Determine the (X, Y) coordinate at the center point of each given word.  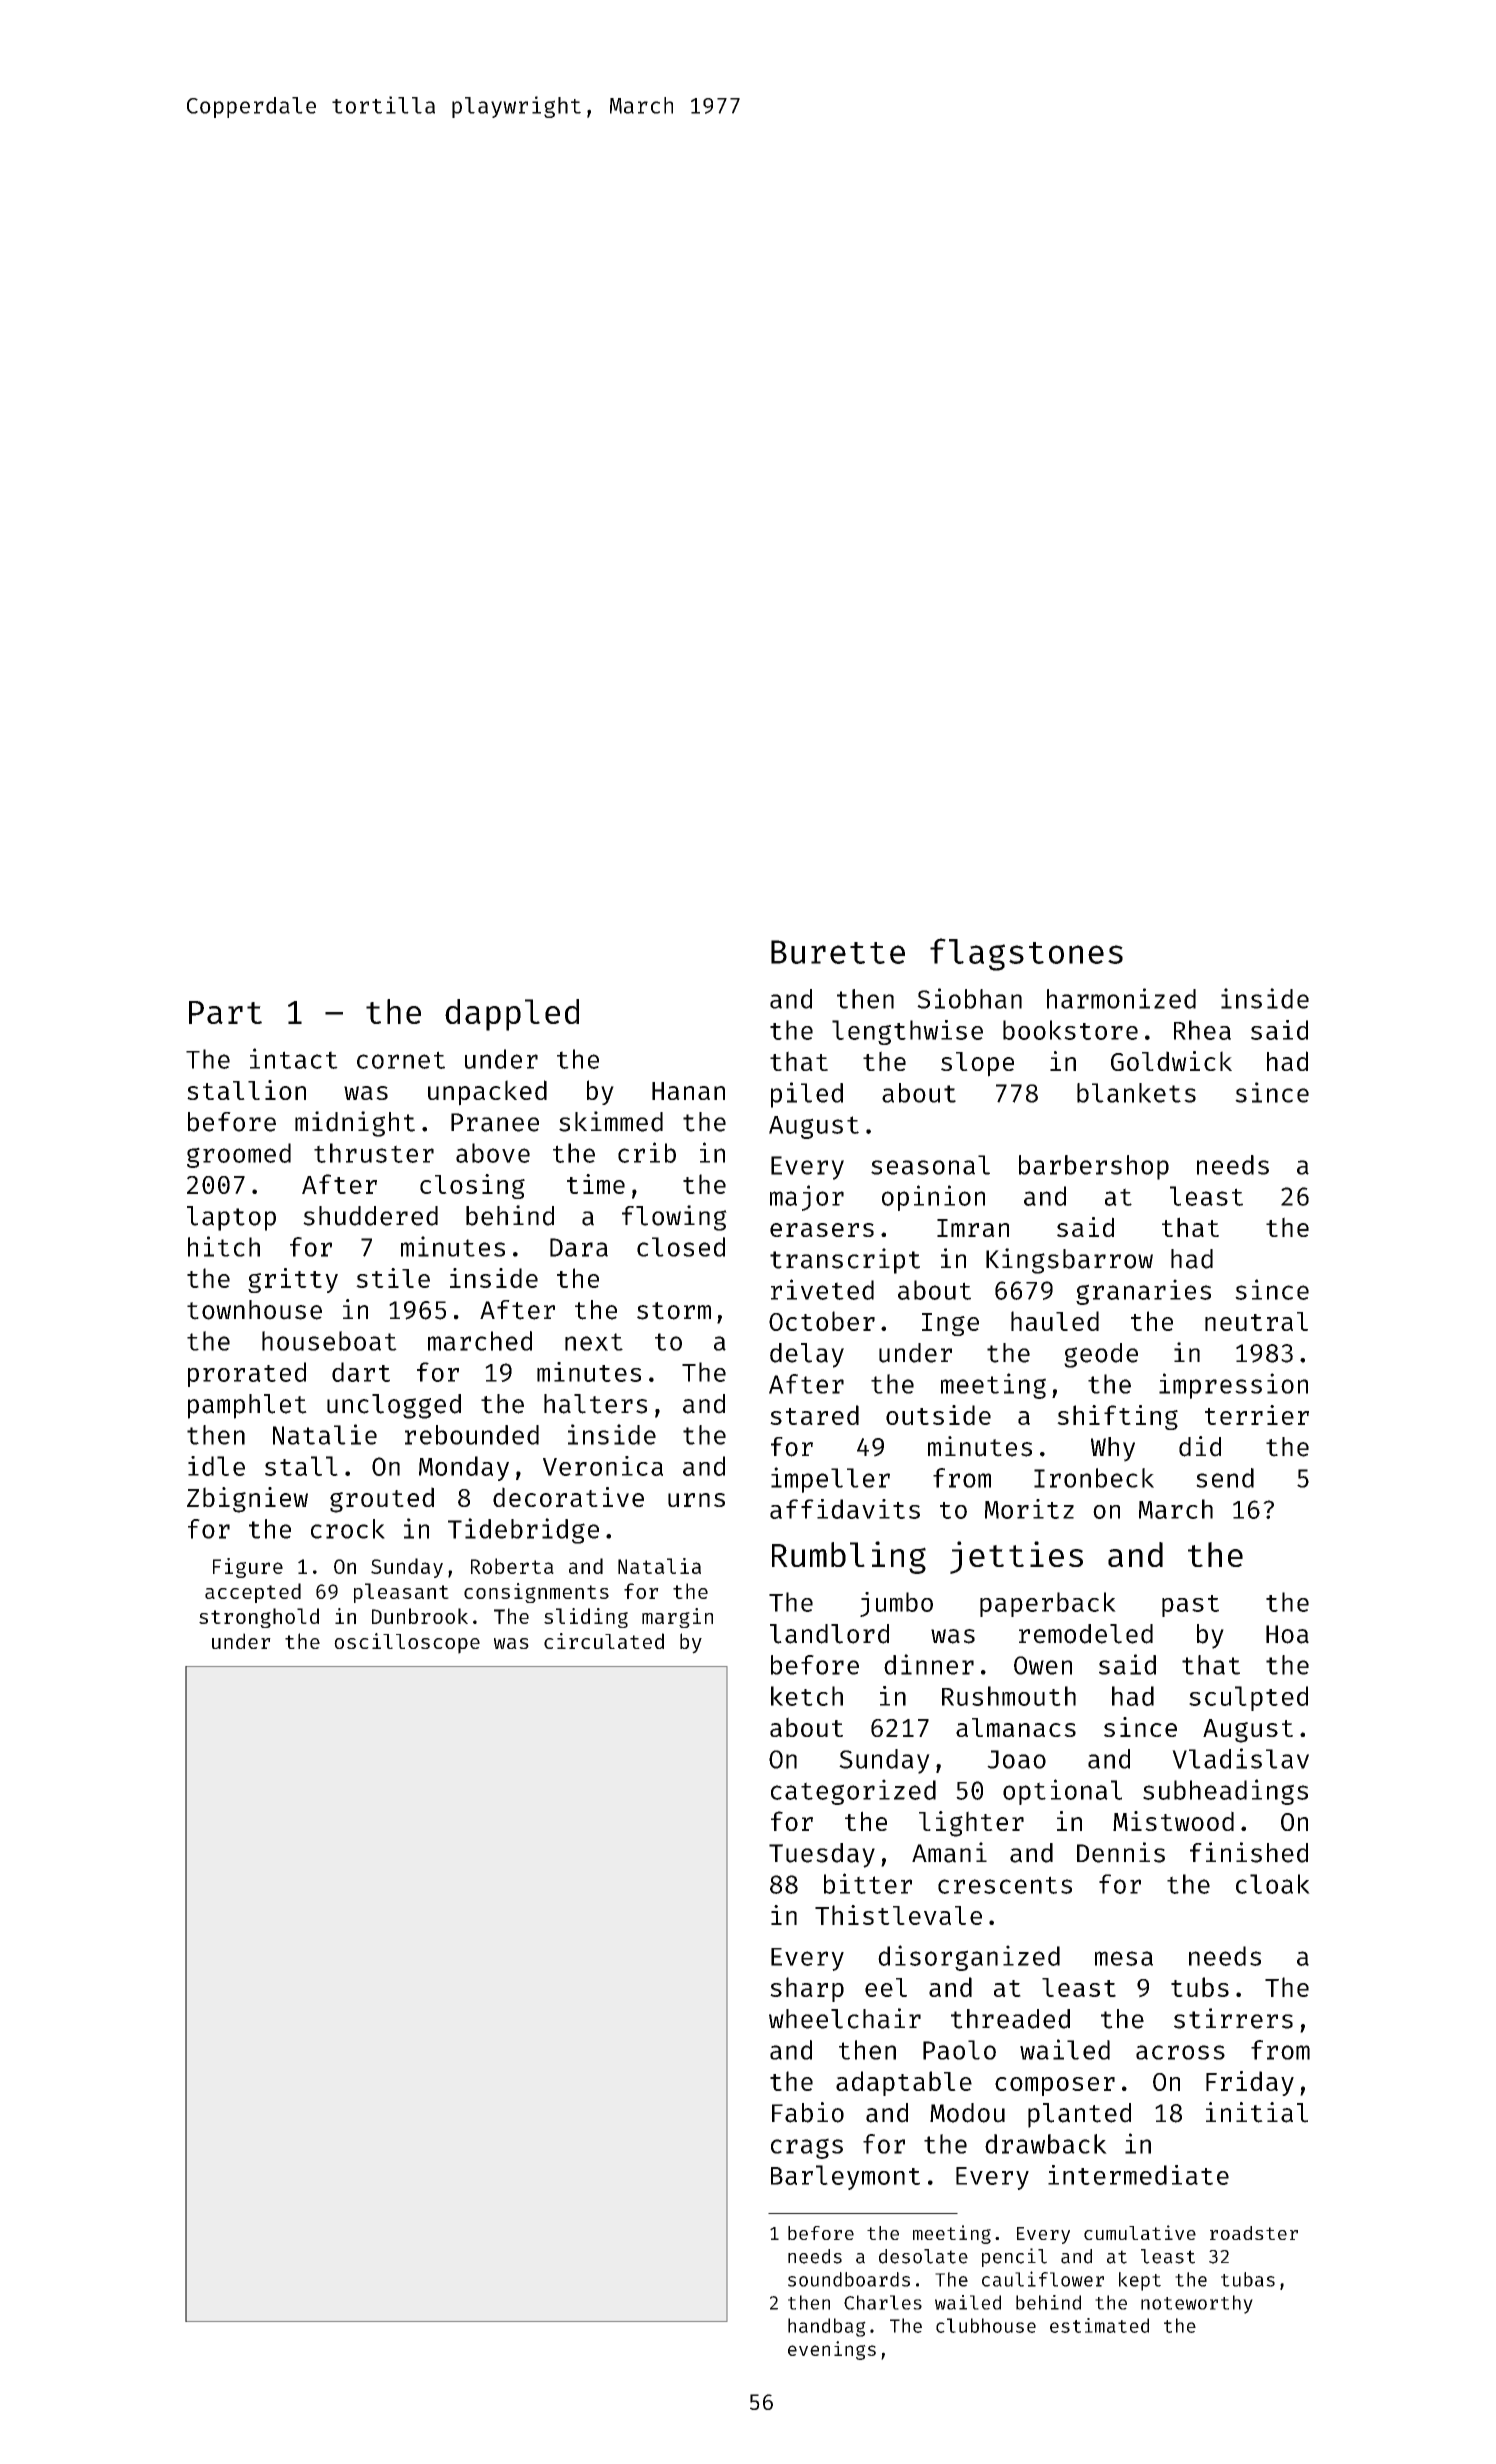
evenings (832, 2350)
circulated (604, 1641)
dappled (512, 1015)
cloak (1273, 1884)
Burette (838, 952)
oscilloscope (407, 1643)
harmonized (1121, 998)
